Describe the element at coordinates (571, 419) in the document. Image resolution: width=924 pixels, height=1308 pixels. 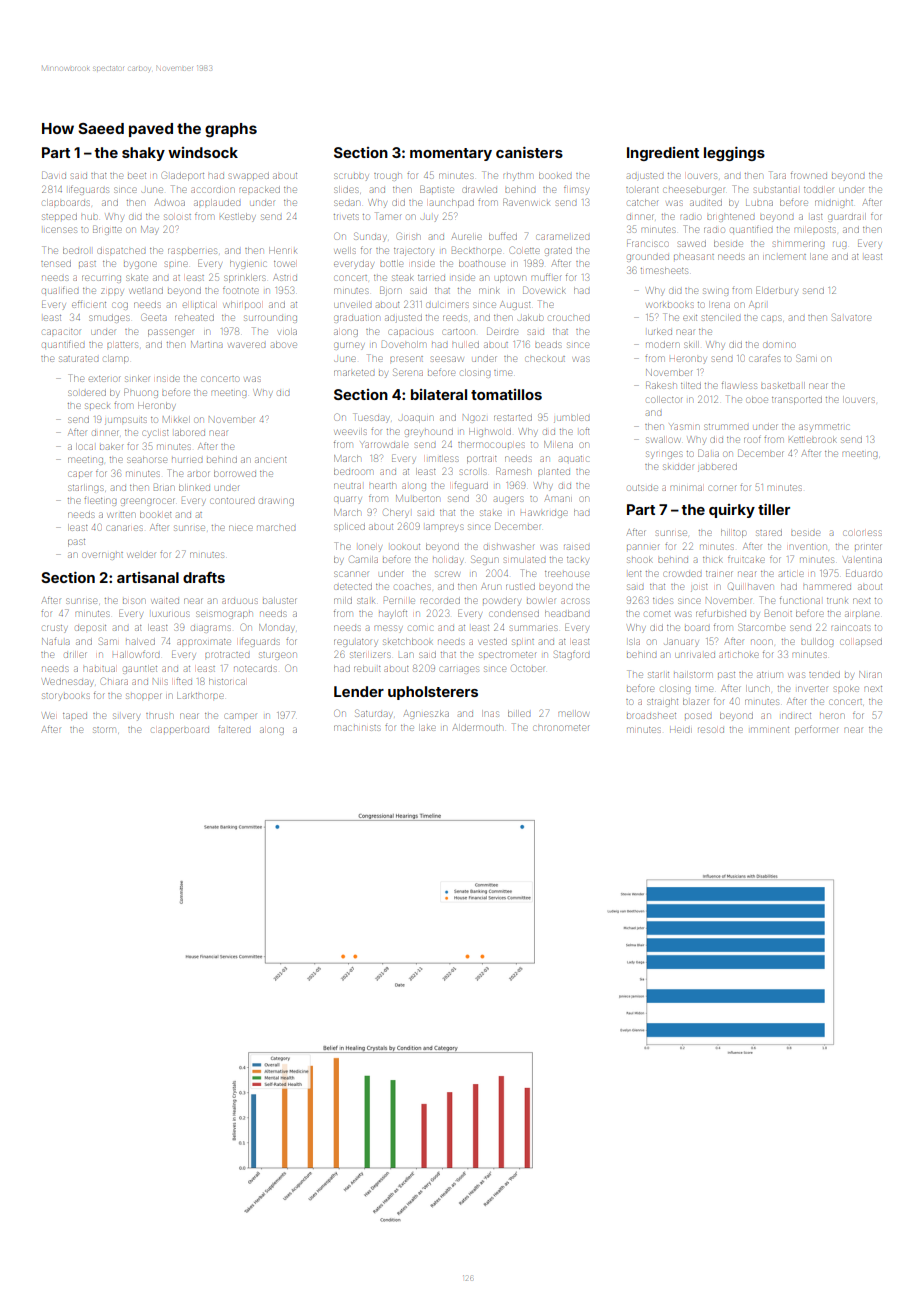
I see `jumbled` at that location.
